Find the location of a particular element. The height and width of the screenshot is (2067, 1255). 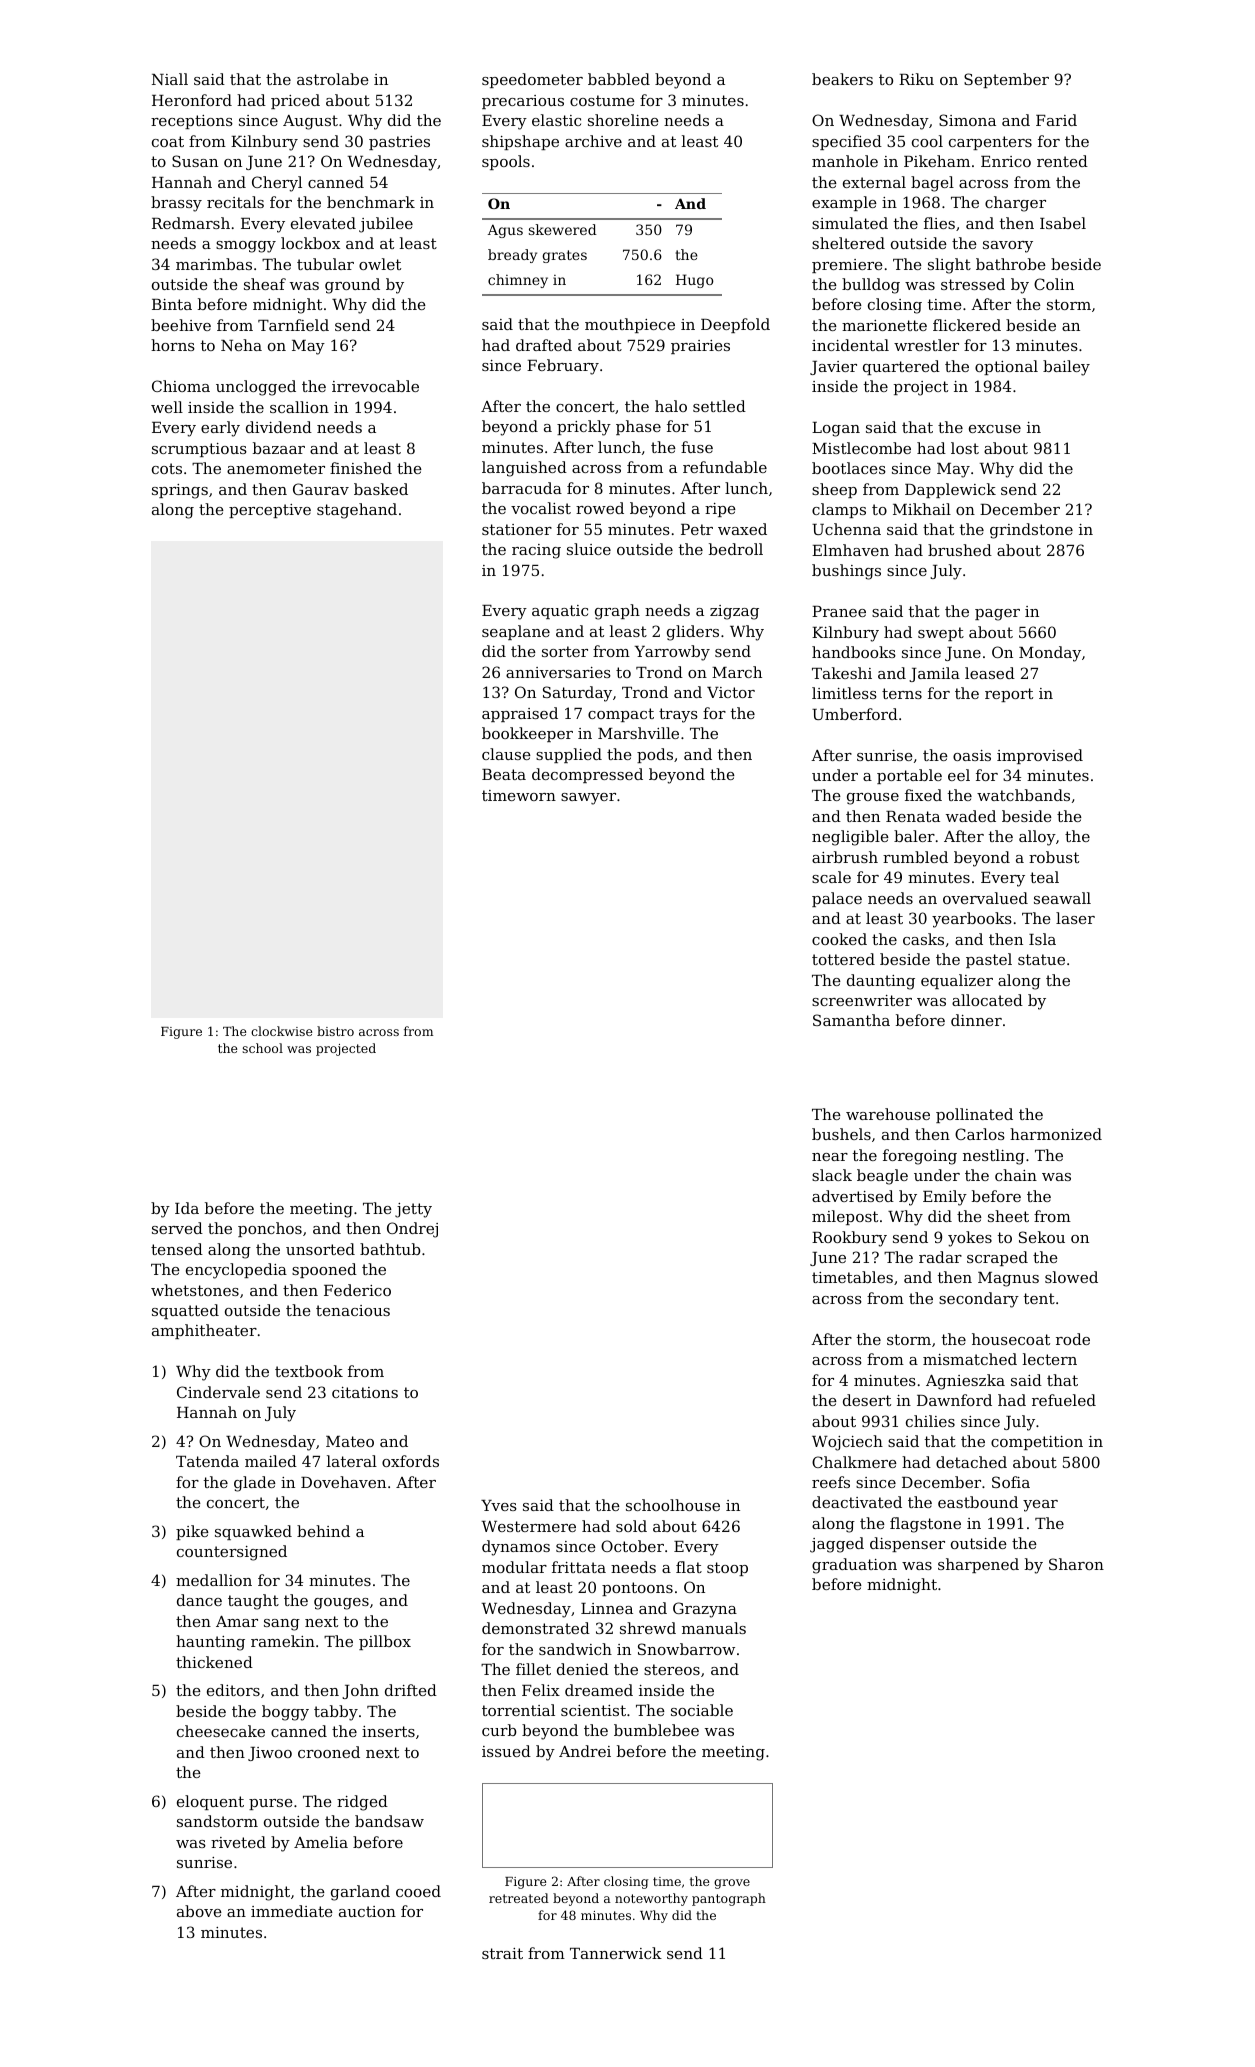

stoop is located at coordinates (727, 1569).
